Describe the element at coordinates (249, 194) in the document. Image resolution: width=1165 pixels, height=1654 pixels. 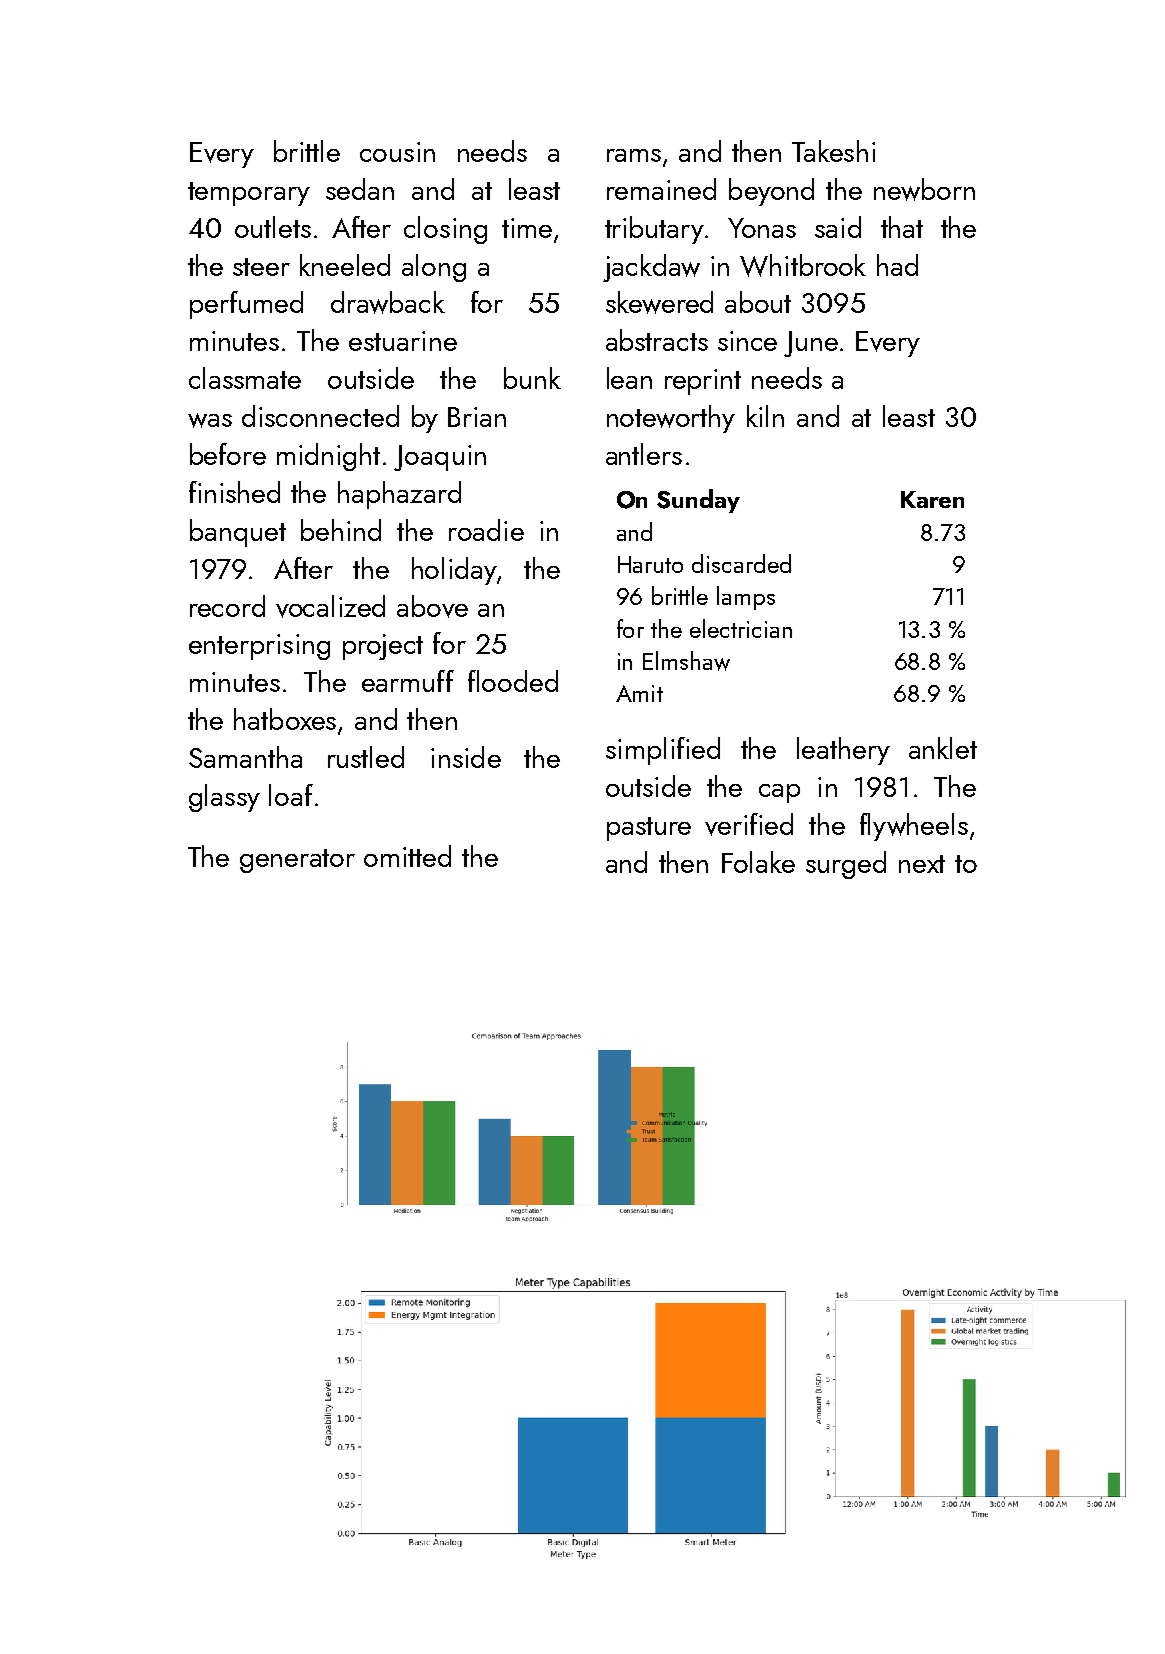
I see `temporary` at that location.
